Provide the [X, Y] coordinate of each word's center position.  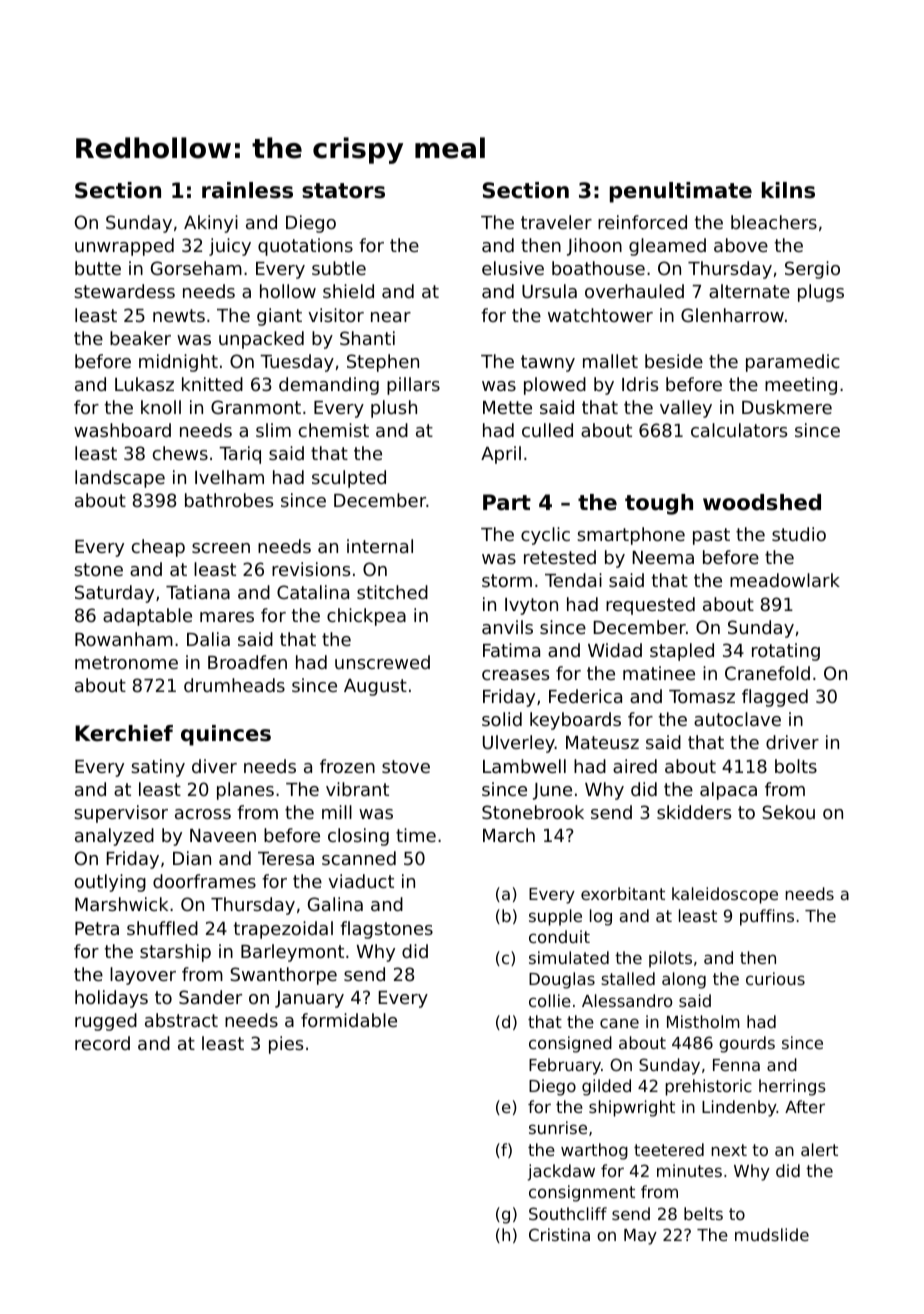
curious [775, 978]
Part [507, 502]
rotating [786, 652]
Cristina [559, 1234]
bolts [796, 766]
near [391, 317]
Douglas [562, 980]
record [102, 1043]
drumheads [234, 685]
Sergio [812, 270]
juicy [230, 247]
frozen [347, 766]
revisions [311, 569]
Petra [97, 928]
